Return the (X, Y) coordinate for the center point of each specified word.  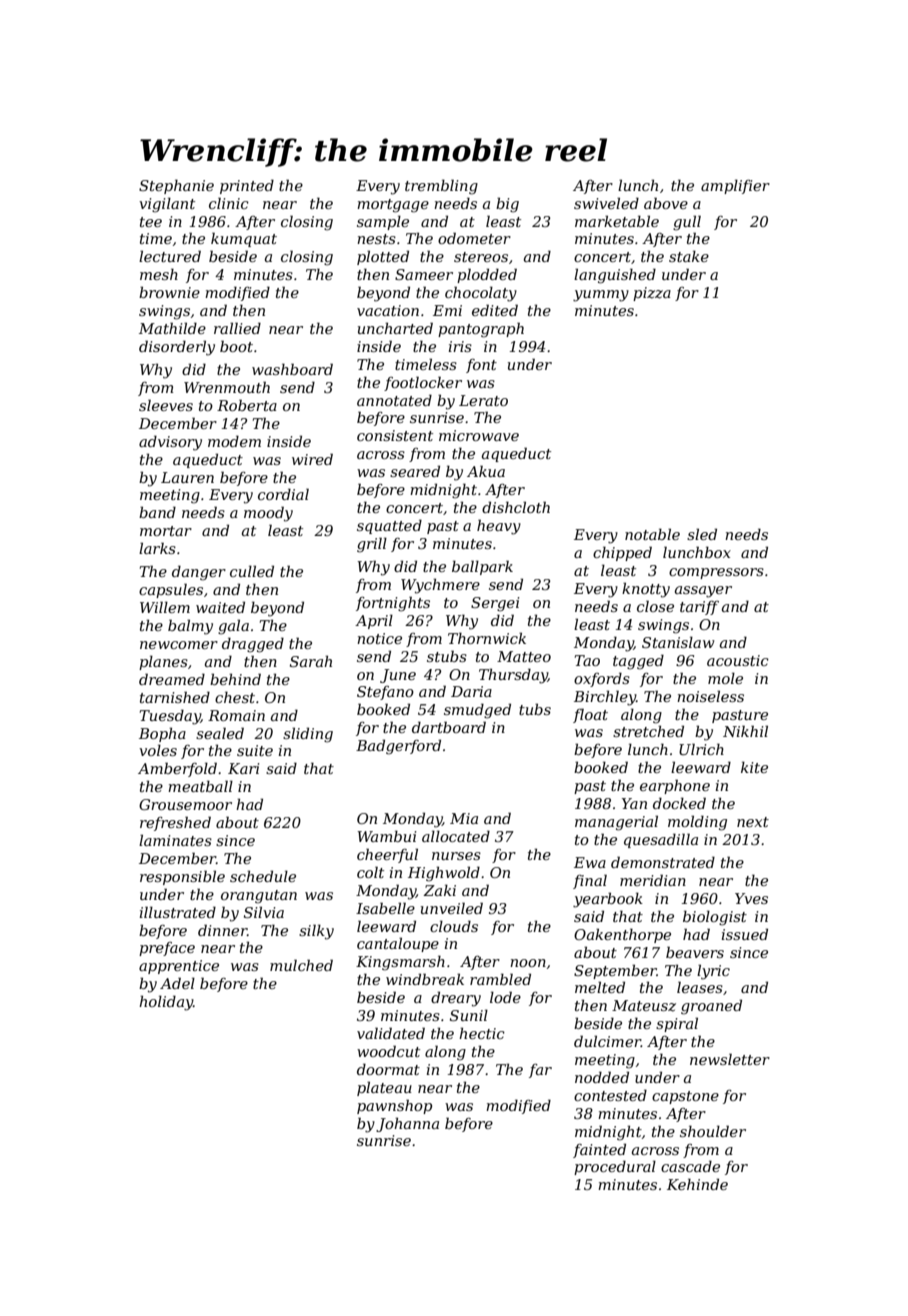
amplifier (735, 186)
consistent (395, 435)
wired (312, 459)
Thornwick (487, 638)
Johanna (407, 1124)
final (590, 881)
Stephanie (176, 186)
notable (652, 534)
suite (255, 750)
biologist (715, 918)
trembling (441, 187)
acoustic (738, 660)
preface (167, 949)
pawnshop (394, 1106)
